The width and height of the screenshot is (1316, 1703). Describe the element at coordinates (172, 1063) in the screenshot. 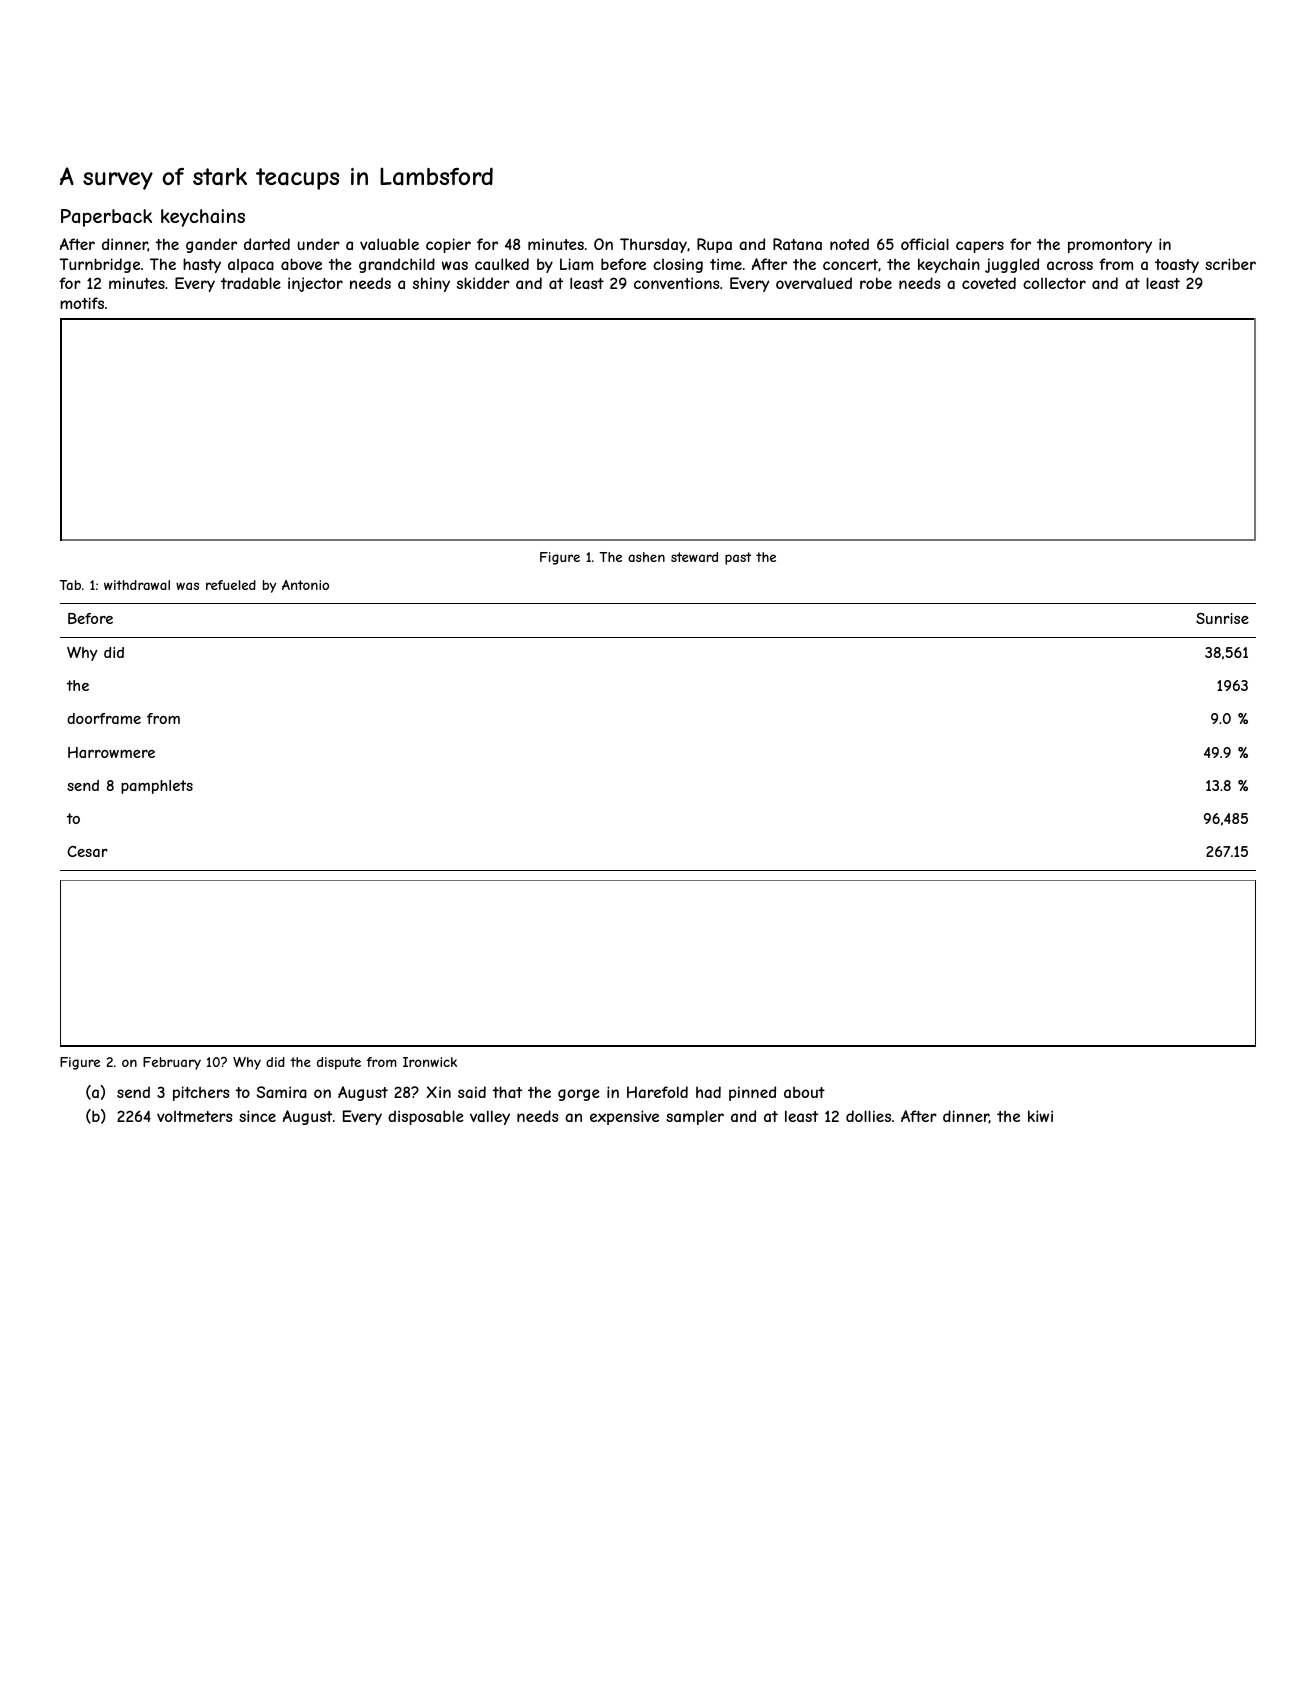

I see `February` at that location.
